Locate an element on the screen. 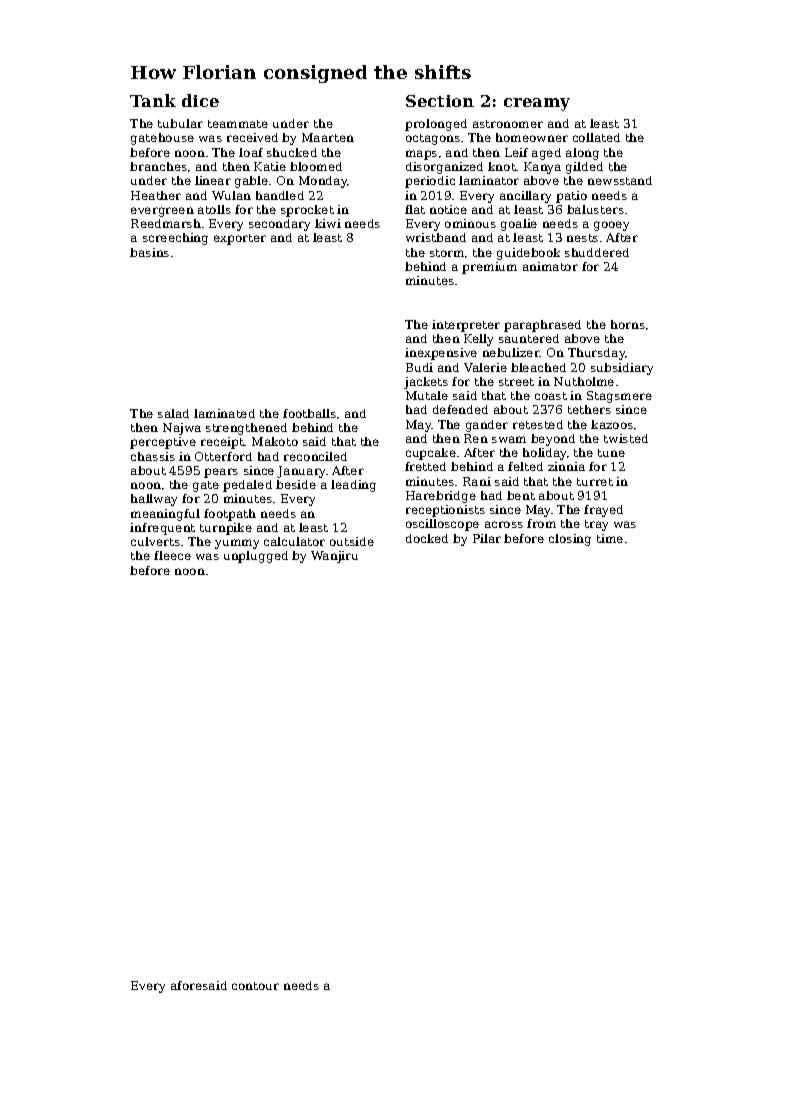 This screenshot has height=1117, width=787. meaningful is located at coordinates (165, 515).
